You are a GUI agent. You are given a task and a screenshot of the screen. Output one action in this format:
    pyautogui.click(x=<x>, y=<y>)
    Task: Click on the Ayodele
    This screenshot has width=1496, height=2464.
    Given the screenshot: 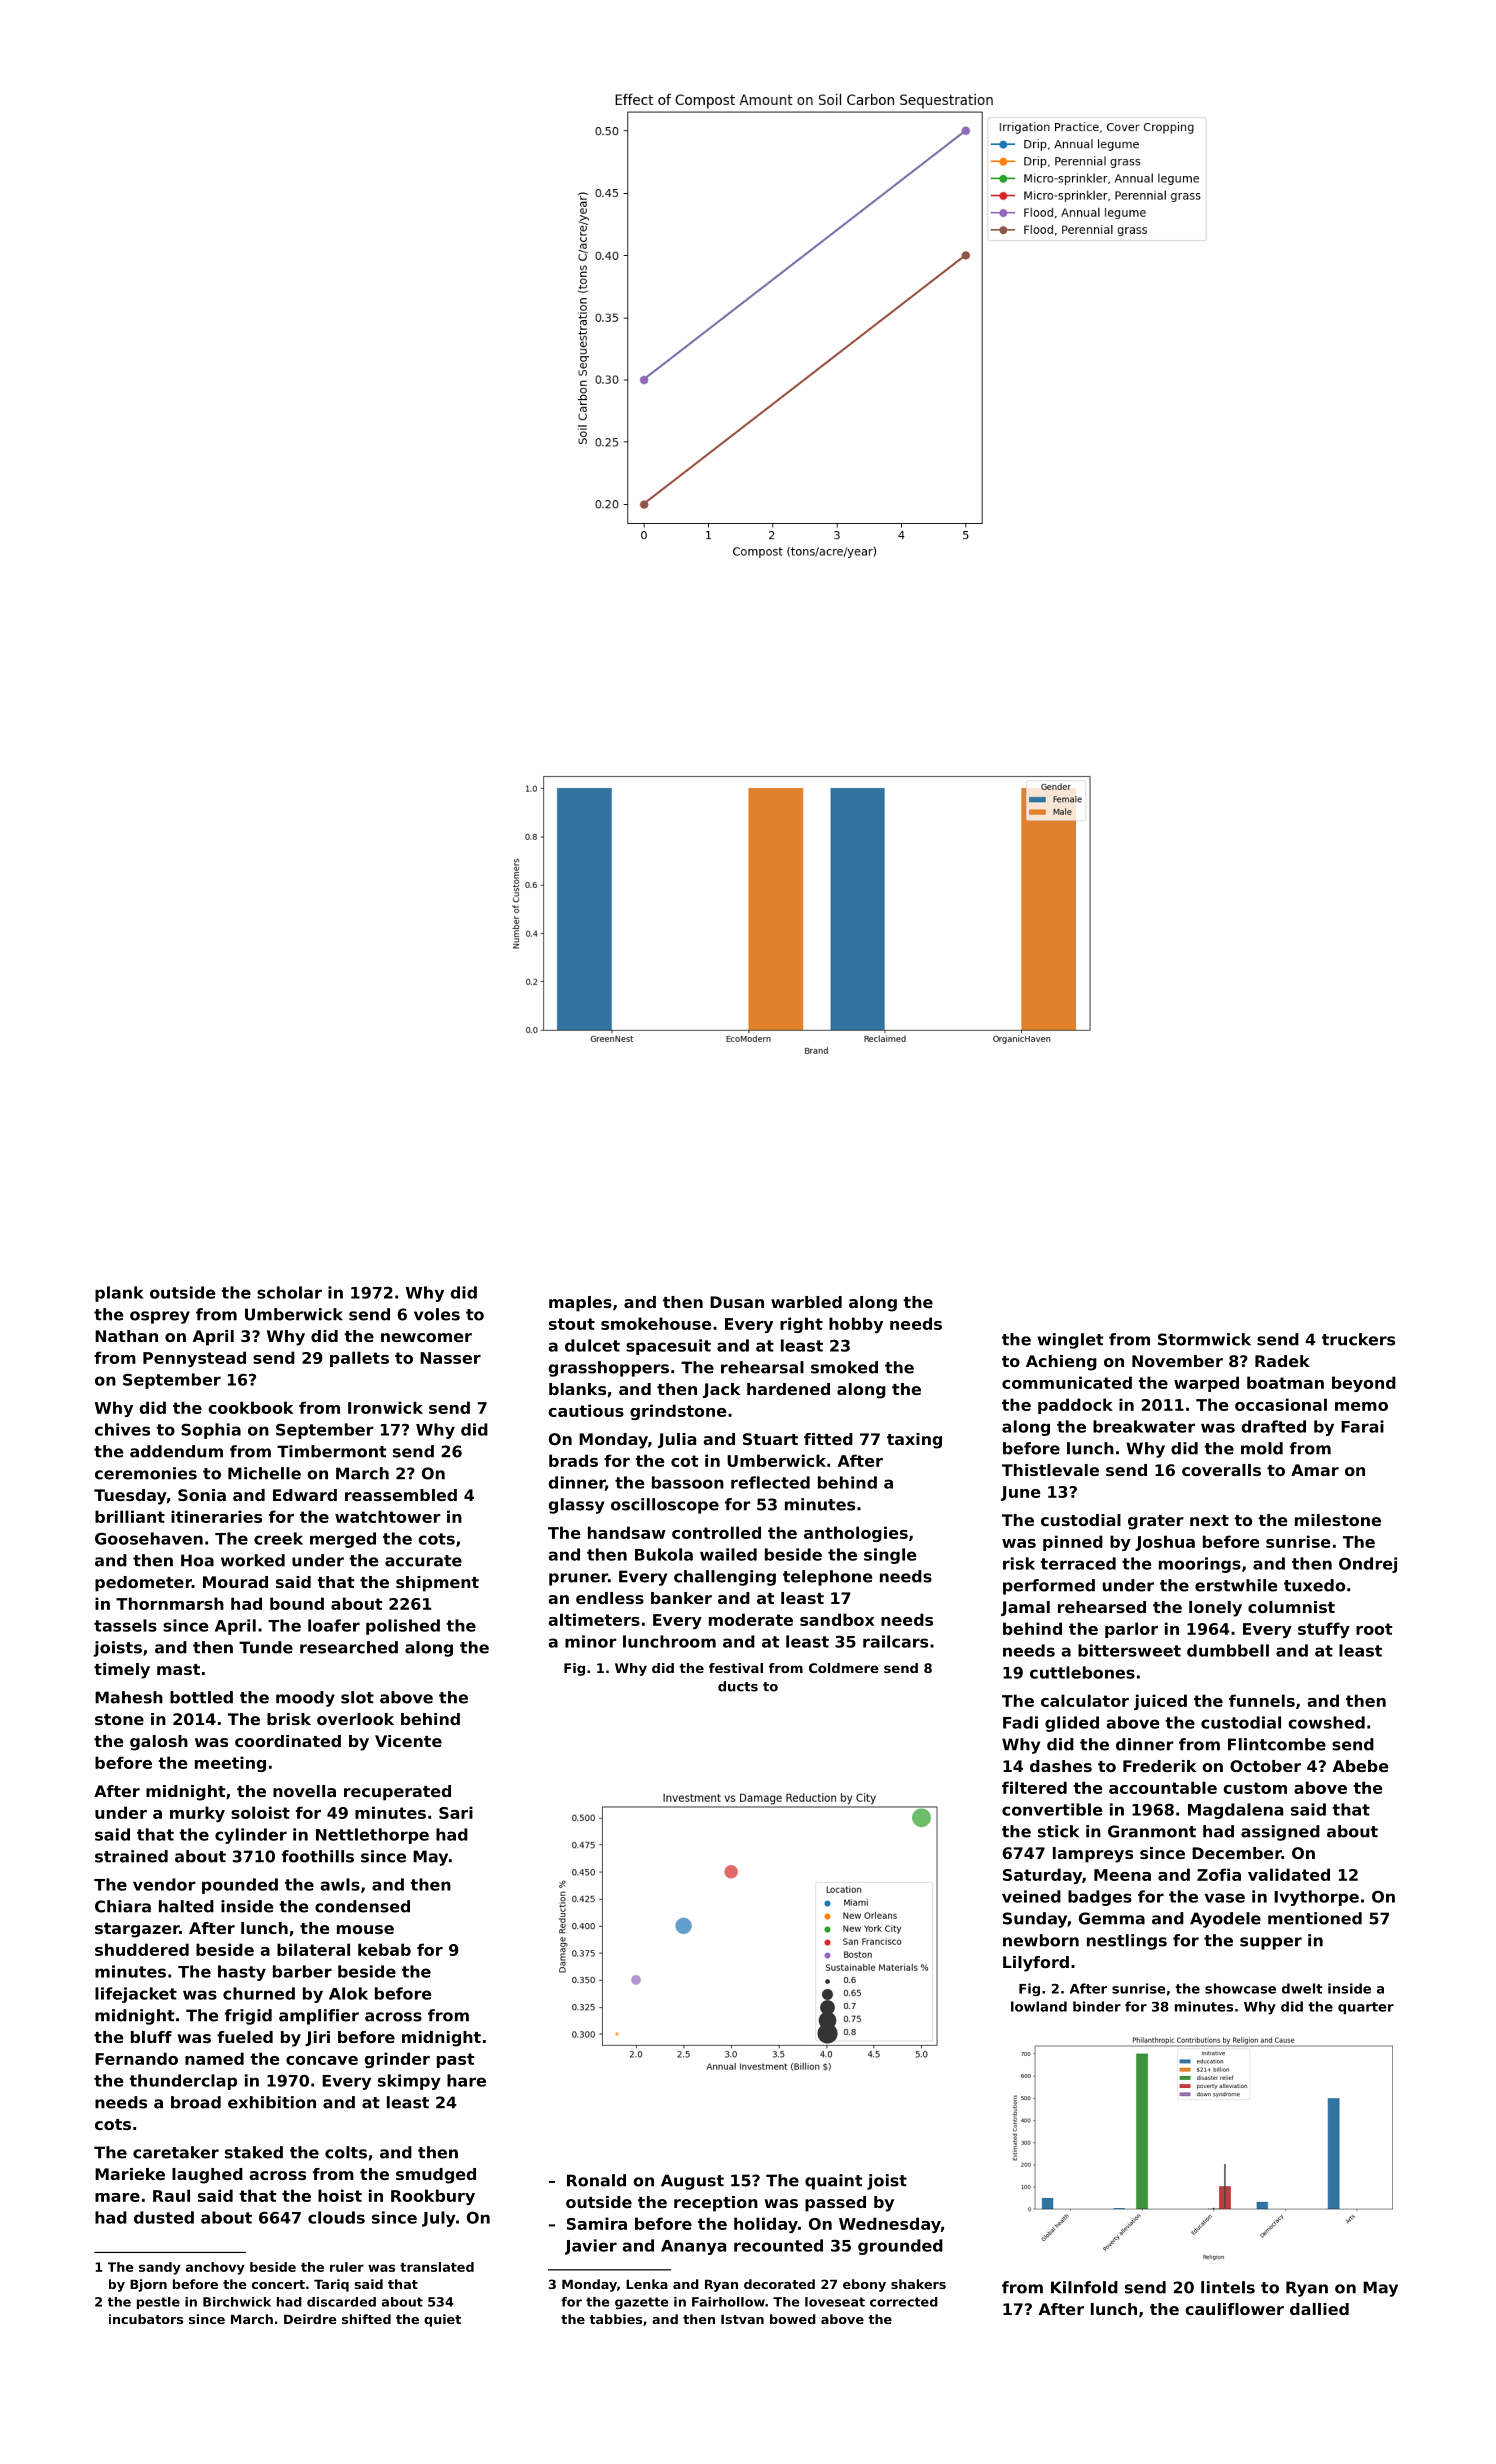 What is the action you would take?
    pyautogui.click(x=1225, y=1920)
